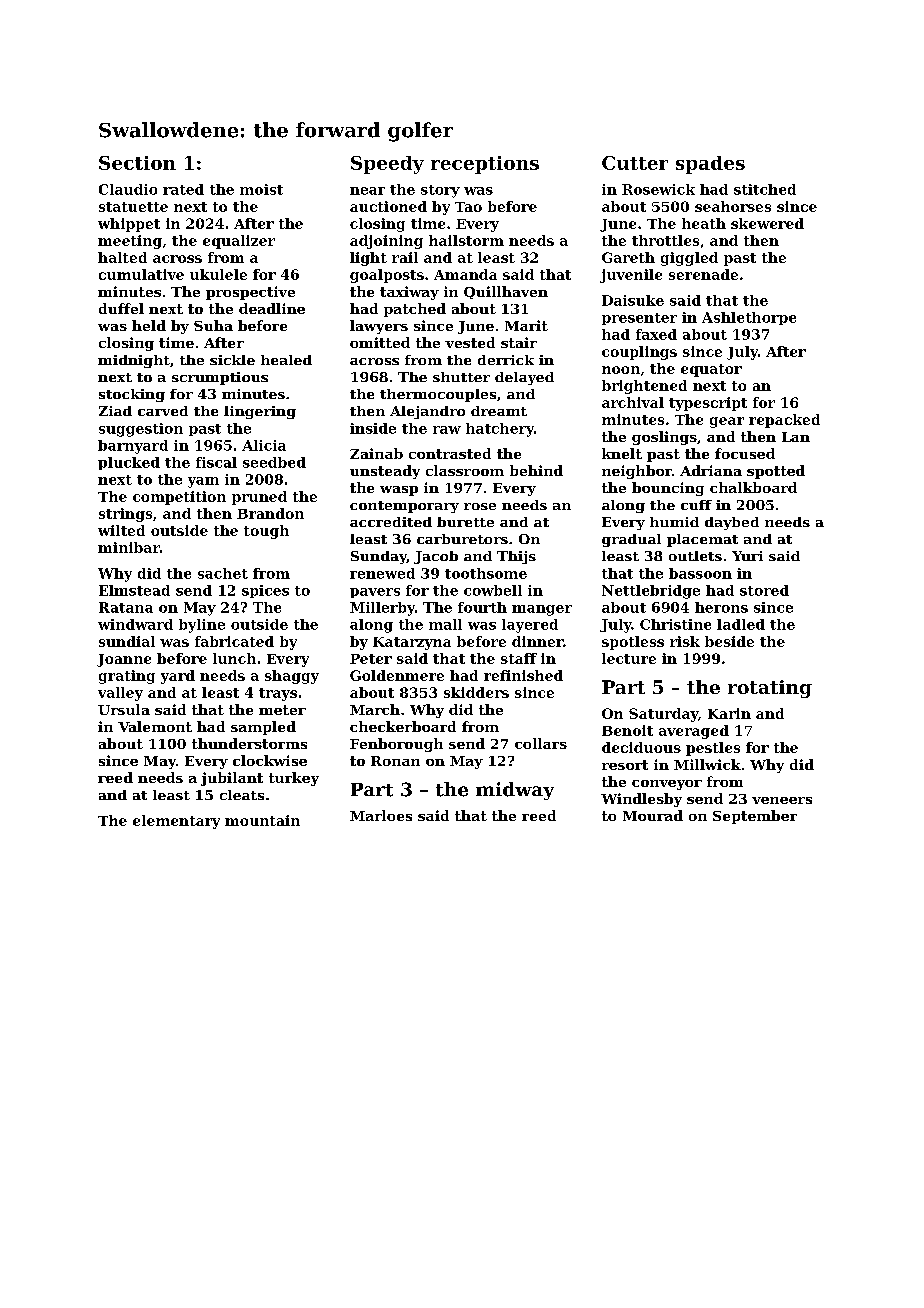  I want to click on focused, so click(745, 453).
